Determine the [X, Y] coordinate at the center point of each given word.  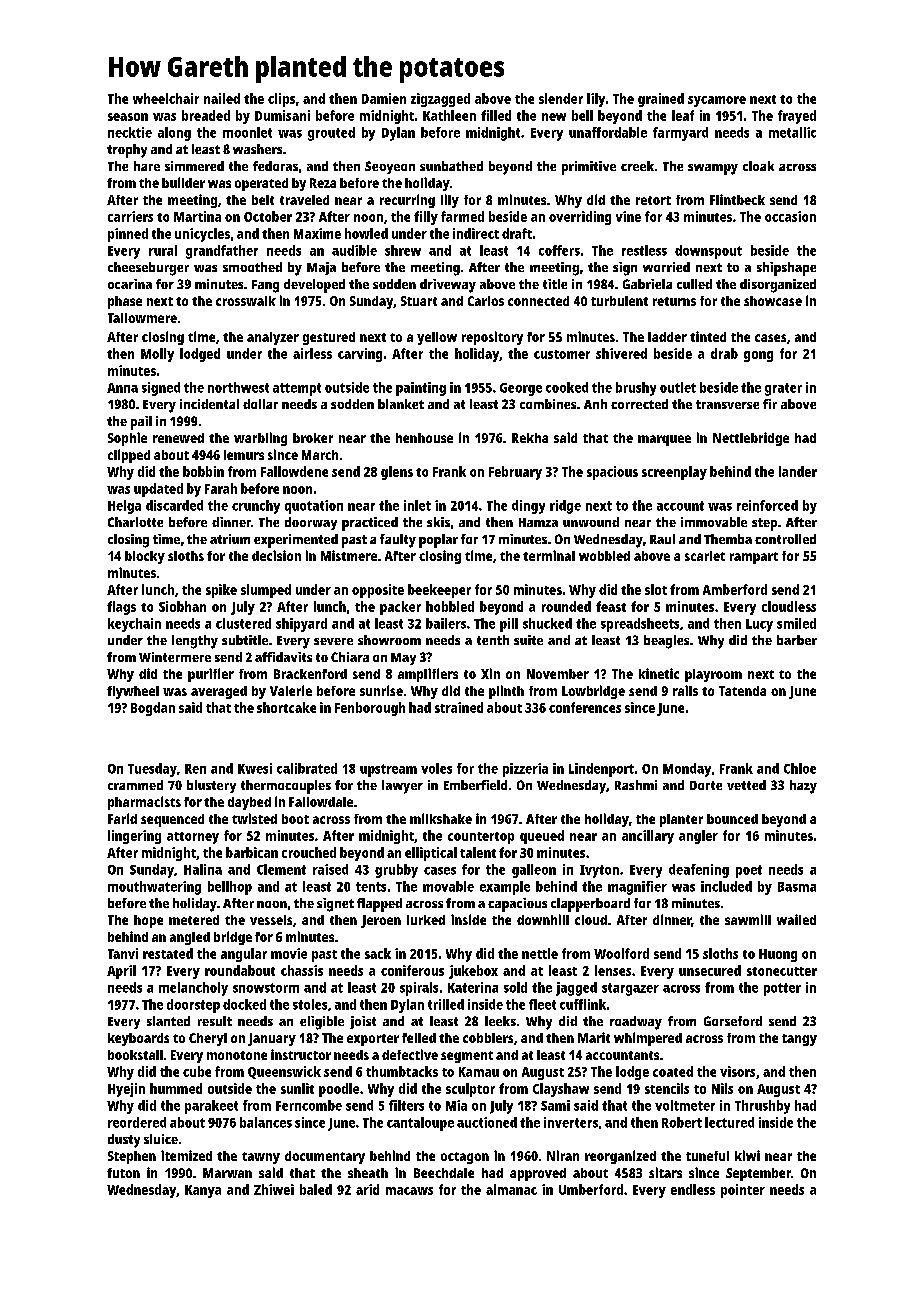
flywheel [133, 692]
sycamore [717, 101]
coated [673, 1071]
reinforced [767, 505]
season [128, 117]
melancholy [193, 989]
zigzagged [440, 100]
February [515, 473]
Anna [122, 388]
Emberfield [475, 785]
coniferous [412, 970]
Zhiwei [274, 1189]
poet [749, 871]
